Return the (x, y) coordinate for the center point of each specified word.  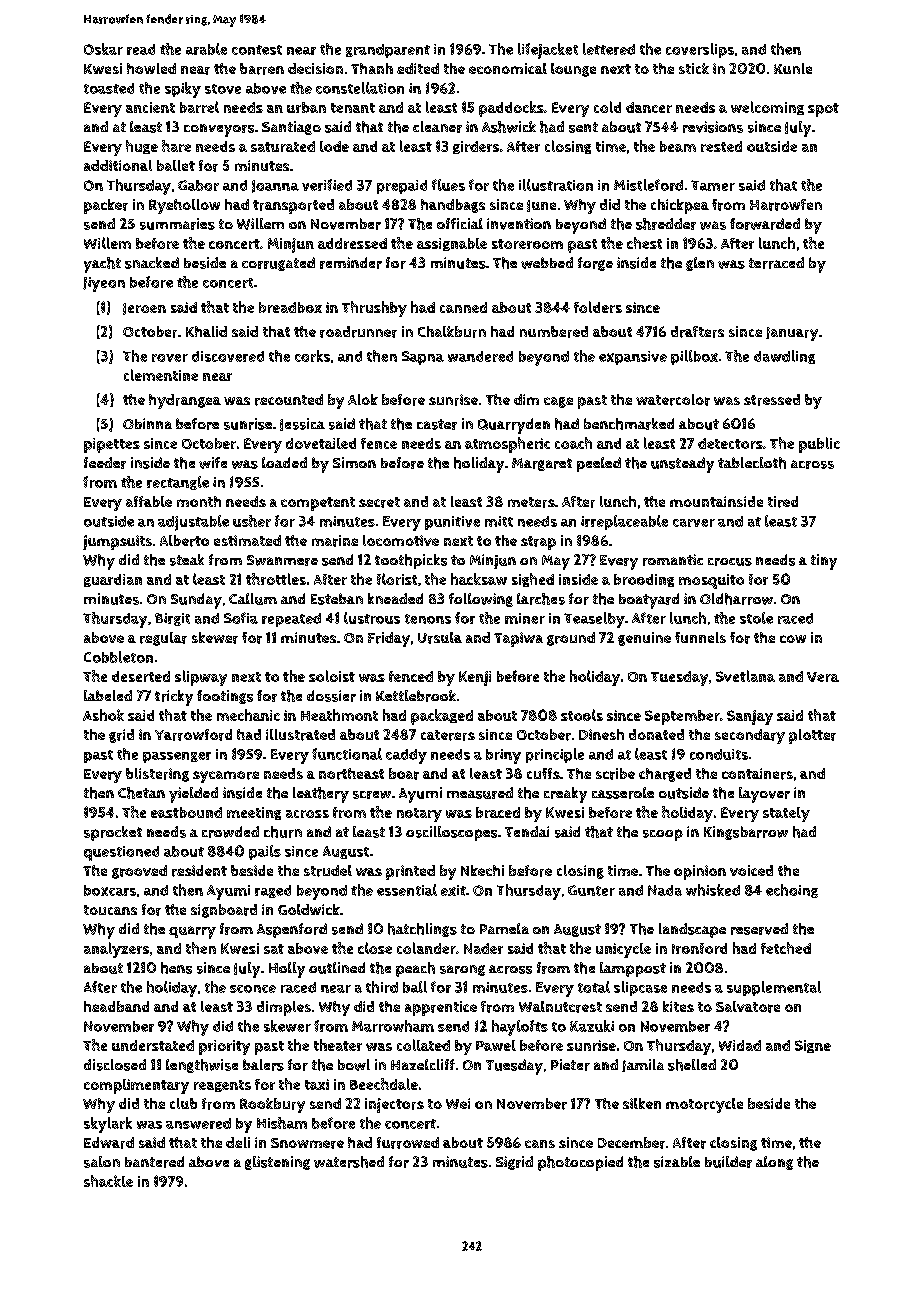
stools (582, 715)
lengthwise (202, 1066)
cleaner (437, 127)
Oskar (103, 49)
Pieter (570, 1065)
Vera (823, 677)
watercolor (673, 400)
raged (273, 891)
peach (415, 969)
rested (721, 146)
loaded (284, 462)
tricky (174, 698)
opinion (700, 872)
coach (573, 443)
